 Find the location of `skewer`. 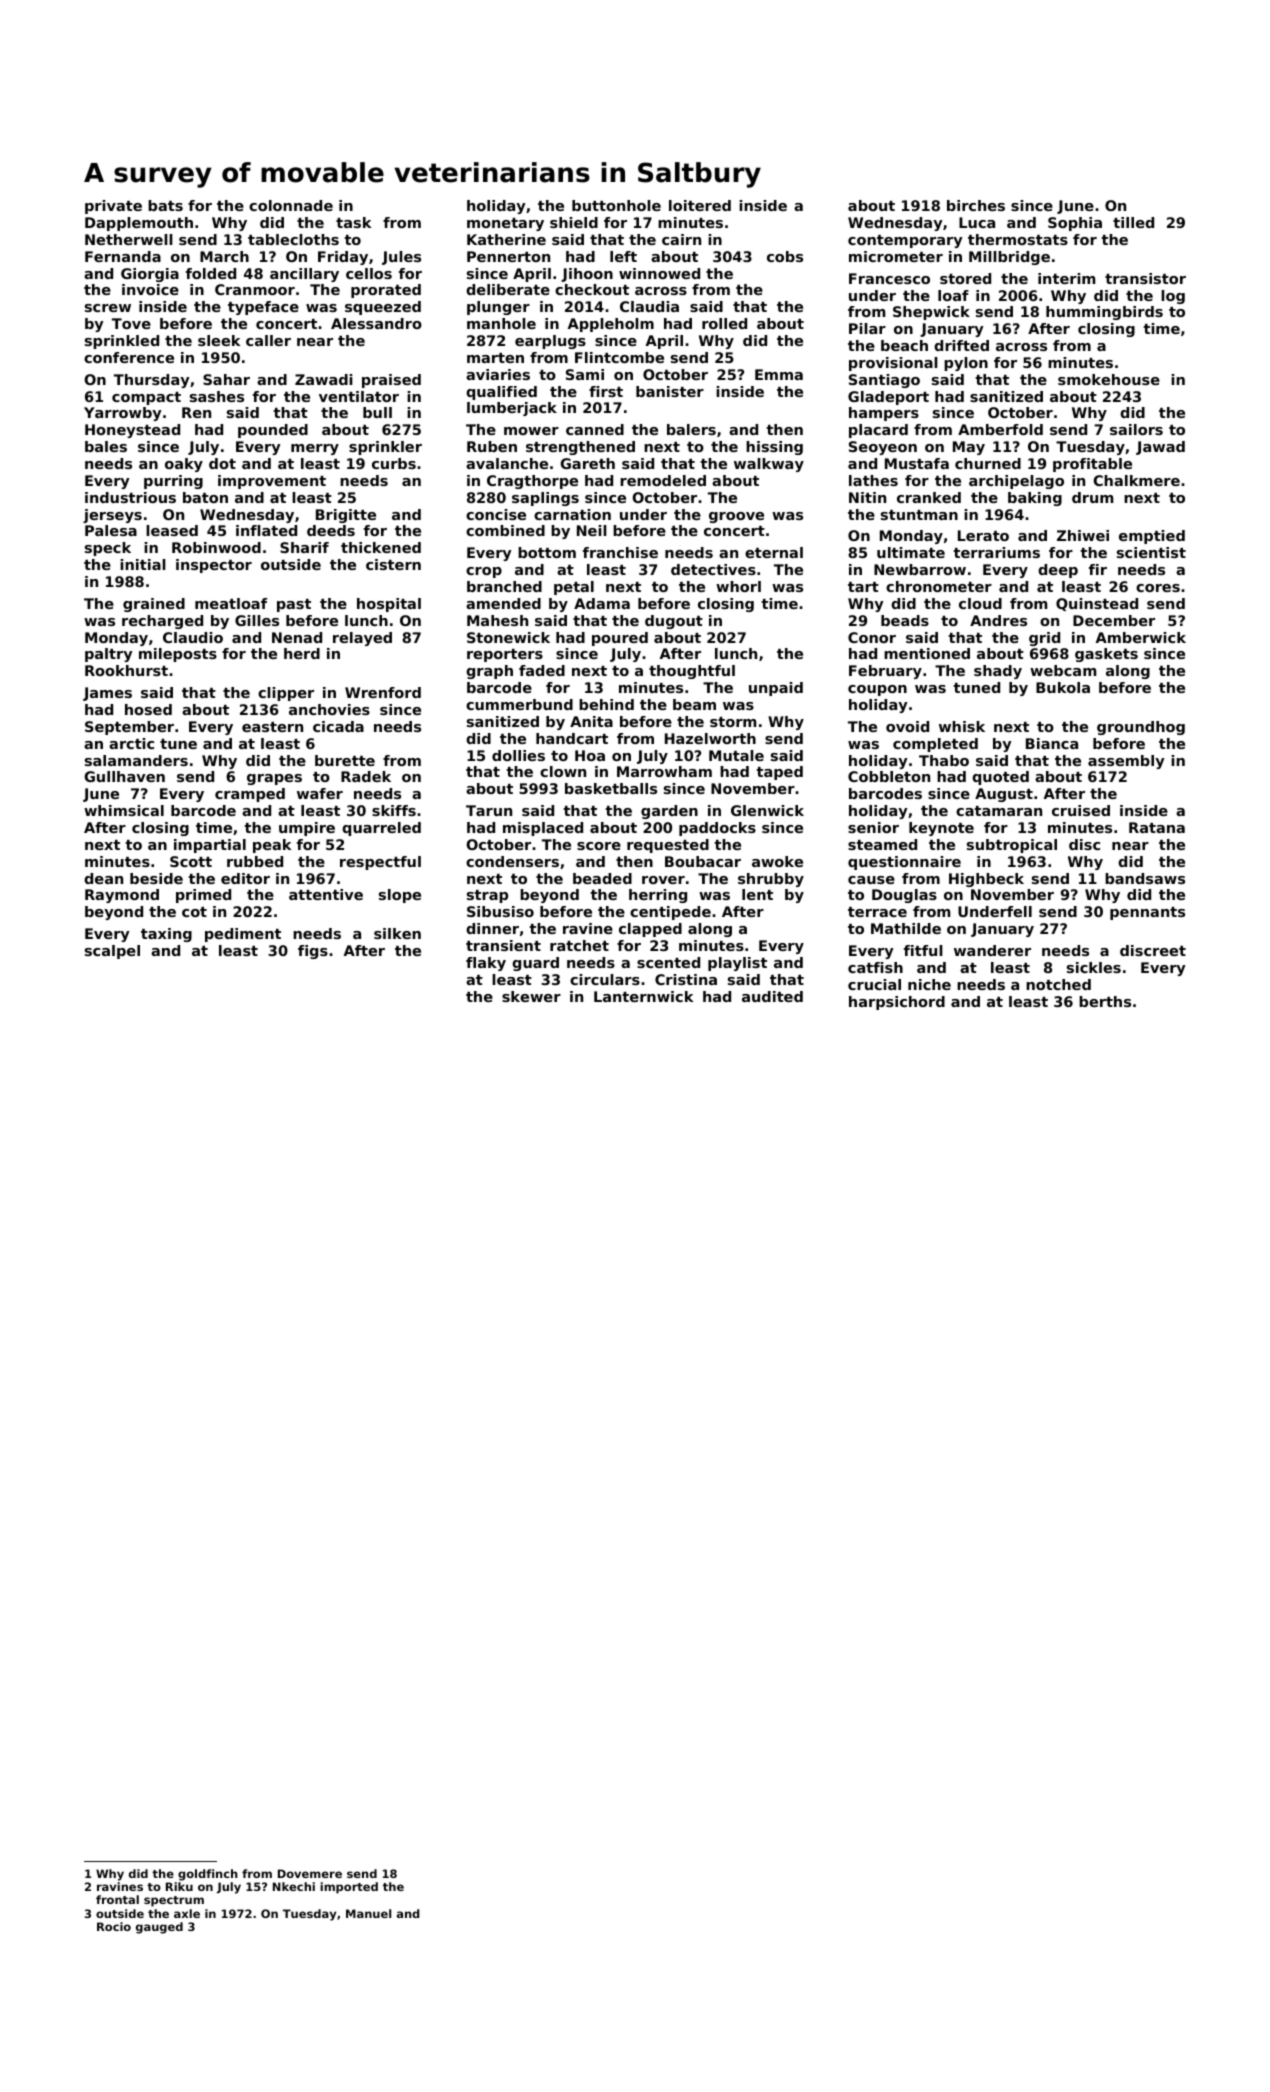

skewer is located at coordinates (531, 996).
